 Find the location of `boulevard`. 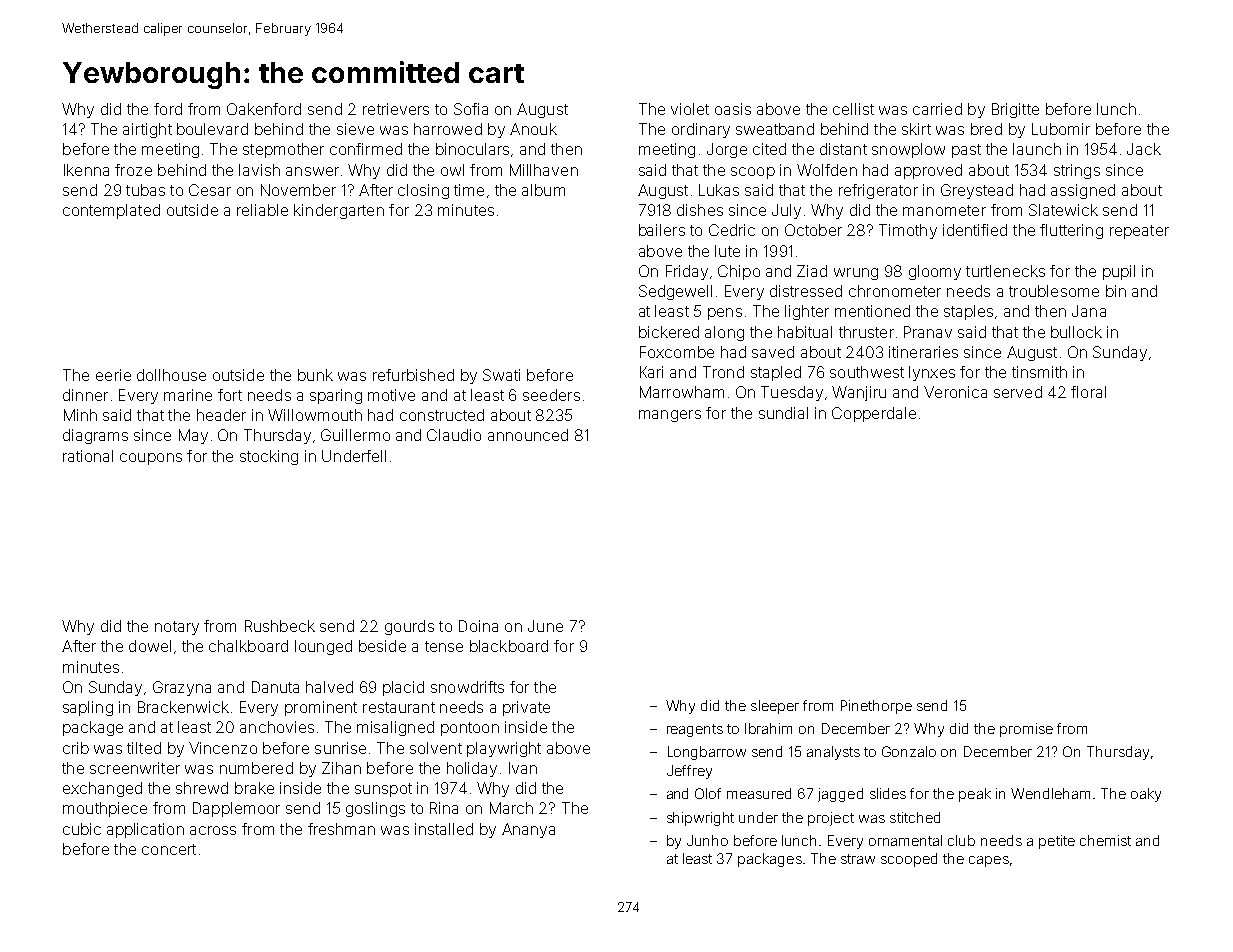

boulevard is located at coordinates (212, 129).
